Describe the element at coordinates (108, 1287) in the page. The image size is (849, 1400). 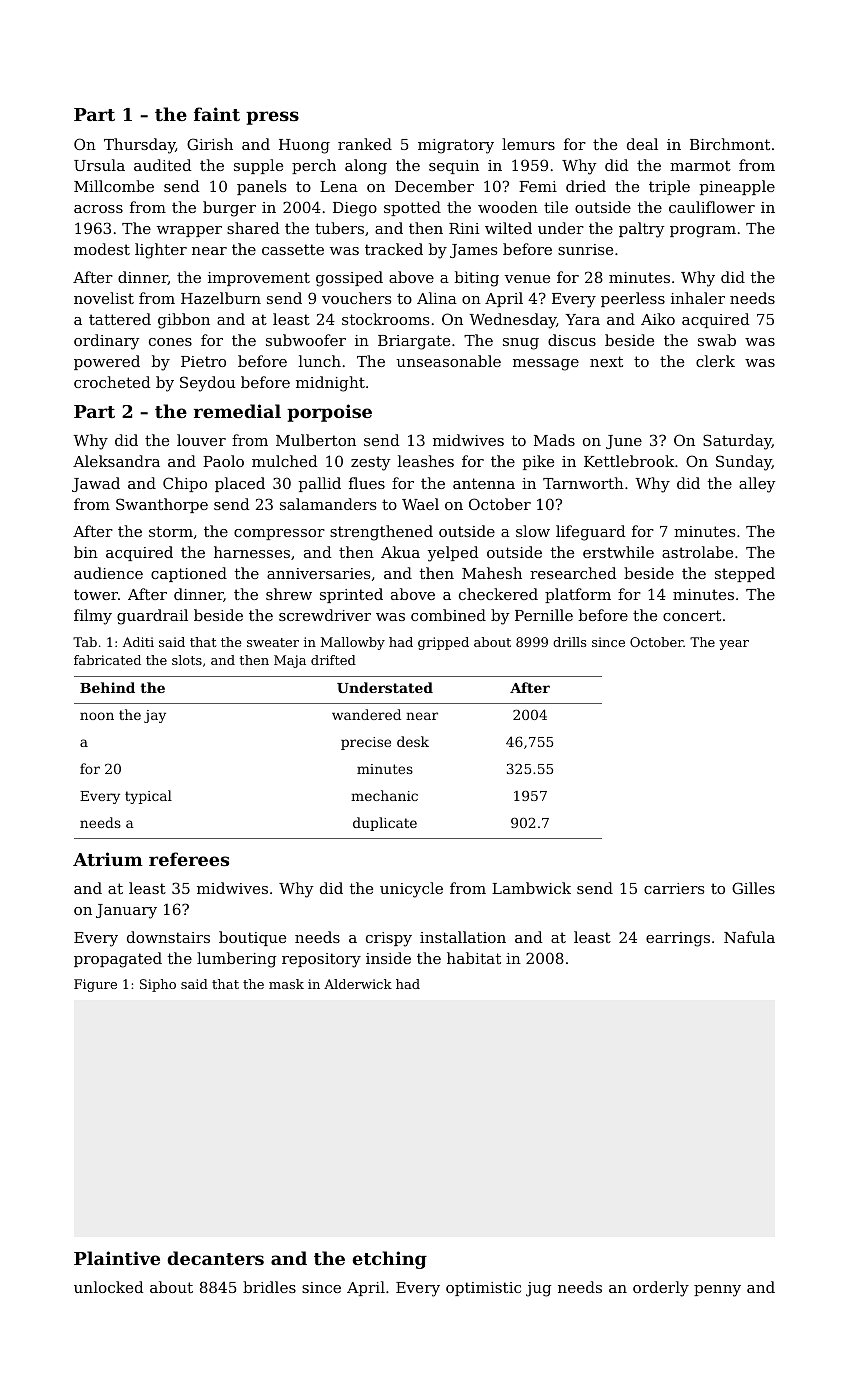
I see `unlocked` at that location.
